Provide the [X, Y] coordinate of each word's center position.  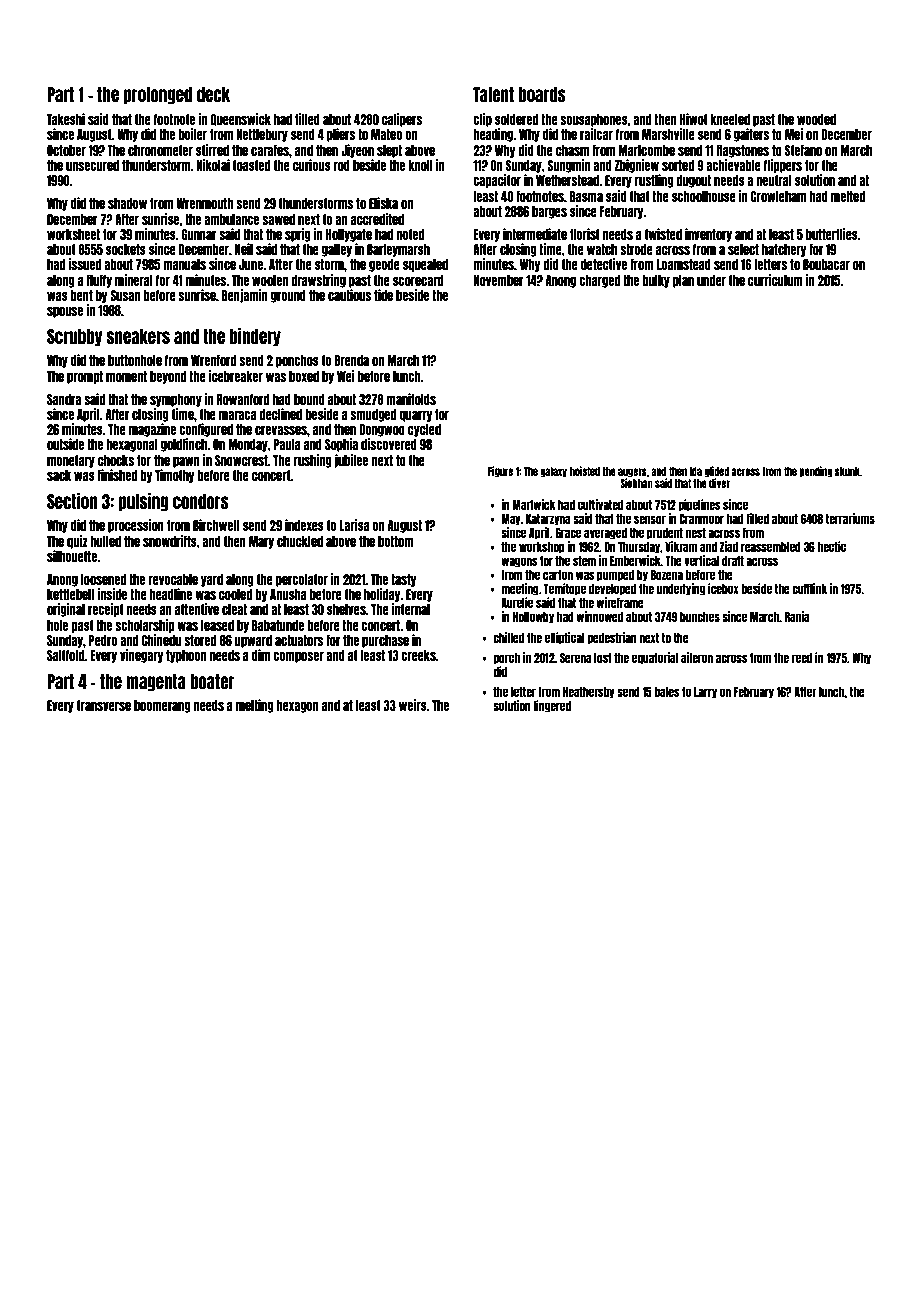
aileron [697, 657]
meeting [520, 589]
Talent [493, 94]
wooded [816, 119]
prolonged [158, 95]
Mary [261, 542]
